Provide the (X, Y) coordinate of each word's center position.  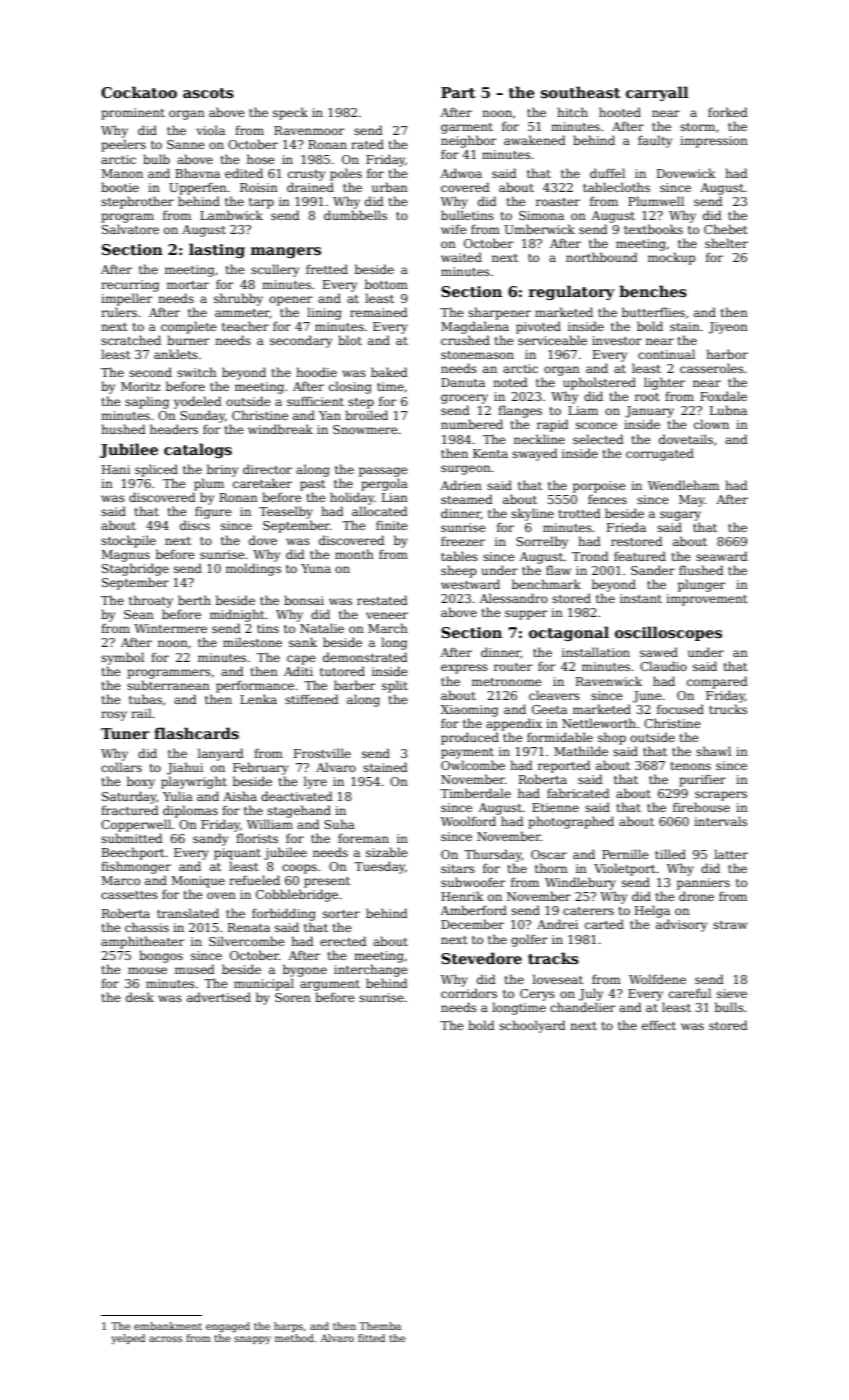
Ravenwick (609, 681)
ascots (208, 93)
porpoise (599, 487)
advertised (219, 997)
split (395, 686)
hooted (620, 112)
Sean (139, 614)
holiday (352, 498)
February (260, 768)
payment (467, 753)
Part (458, 92)
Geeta (549, 709)
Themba (380, 1326)
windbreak (280, 429)
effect (659, 1025)
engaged (228, 1327)
